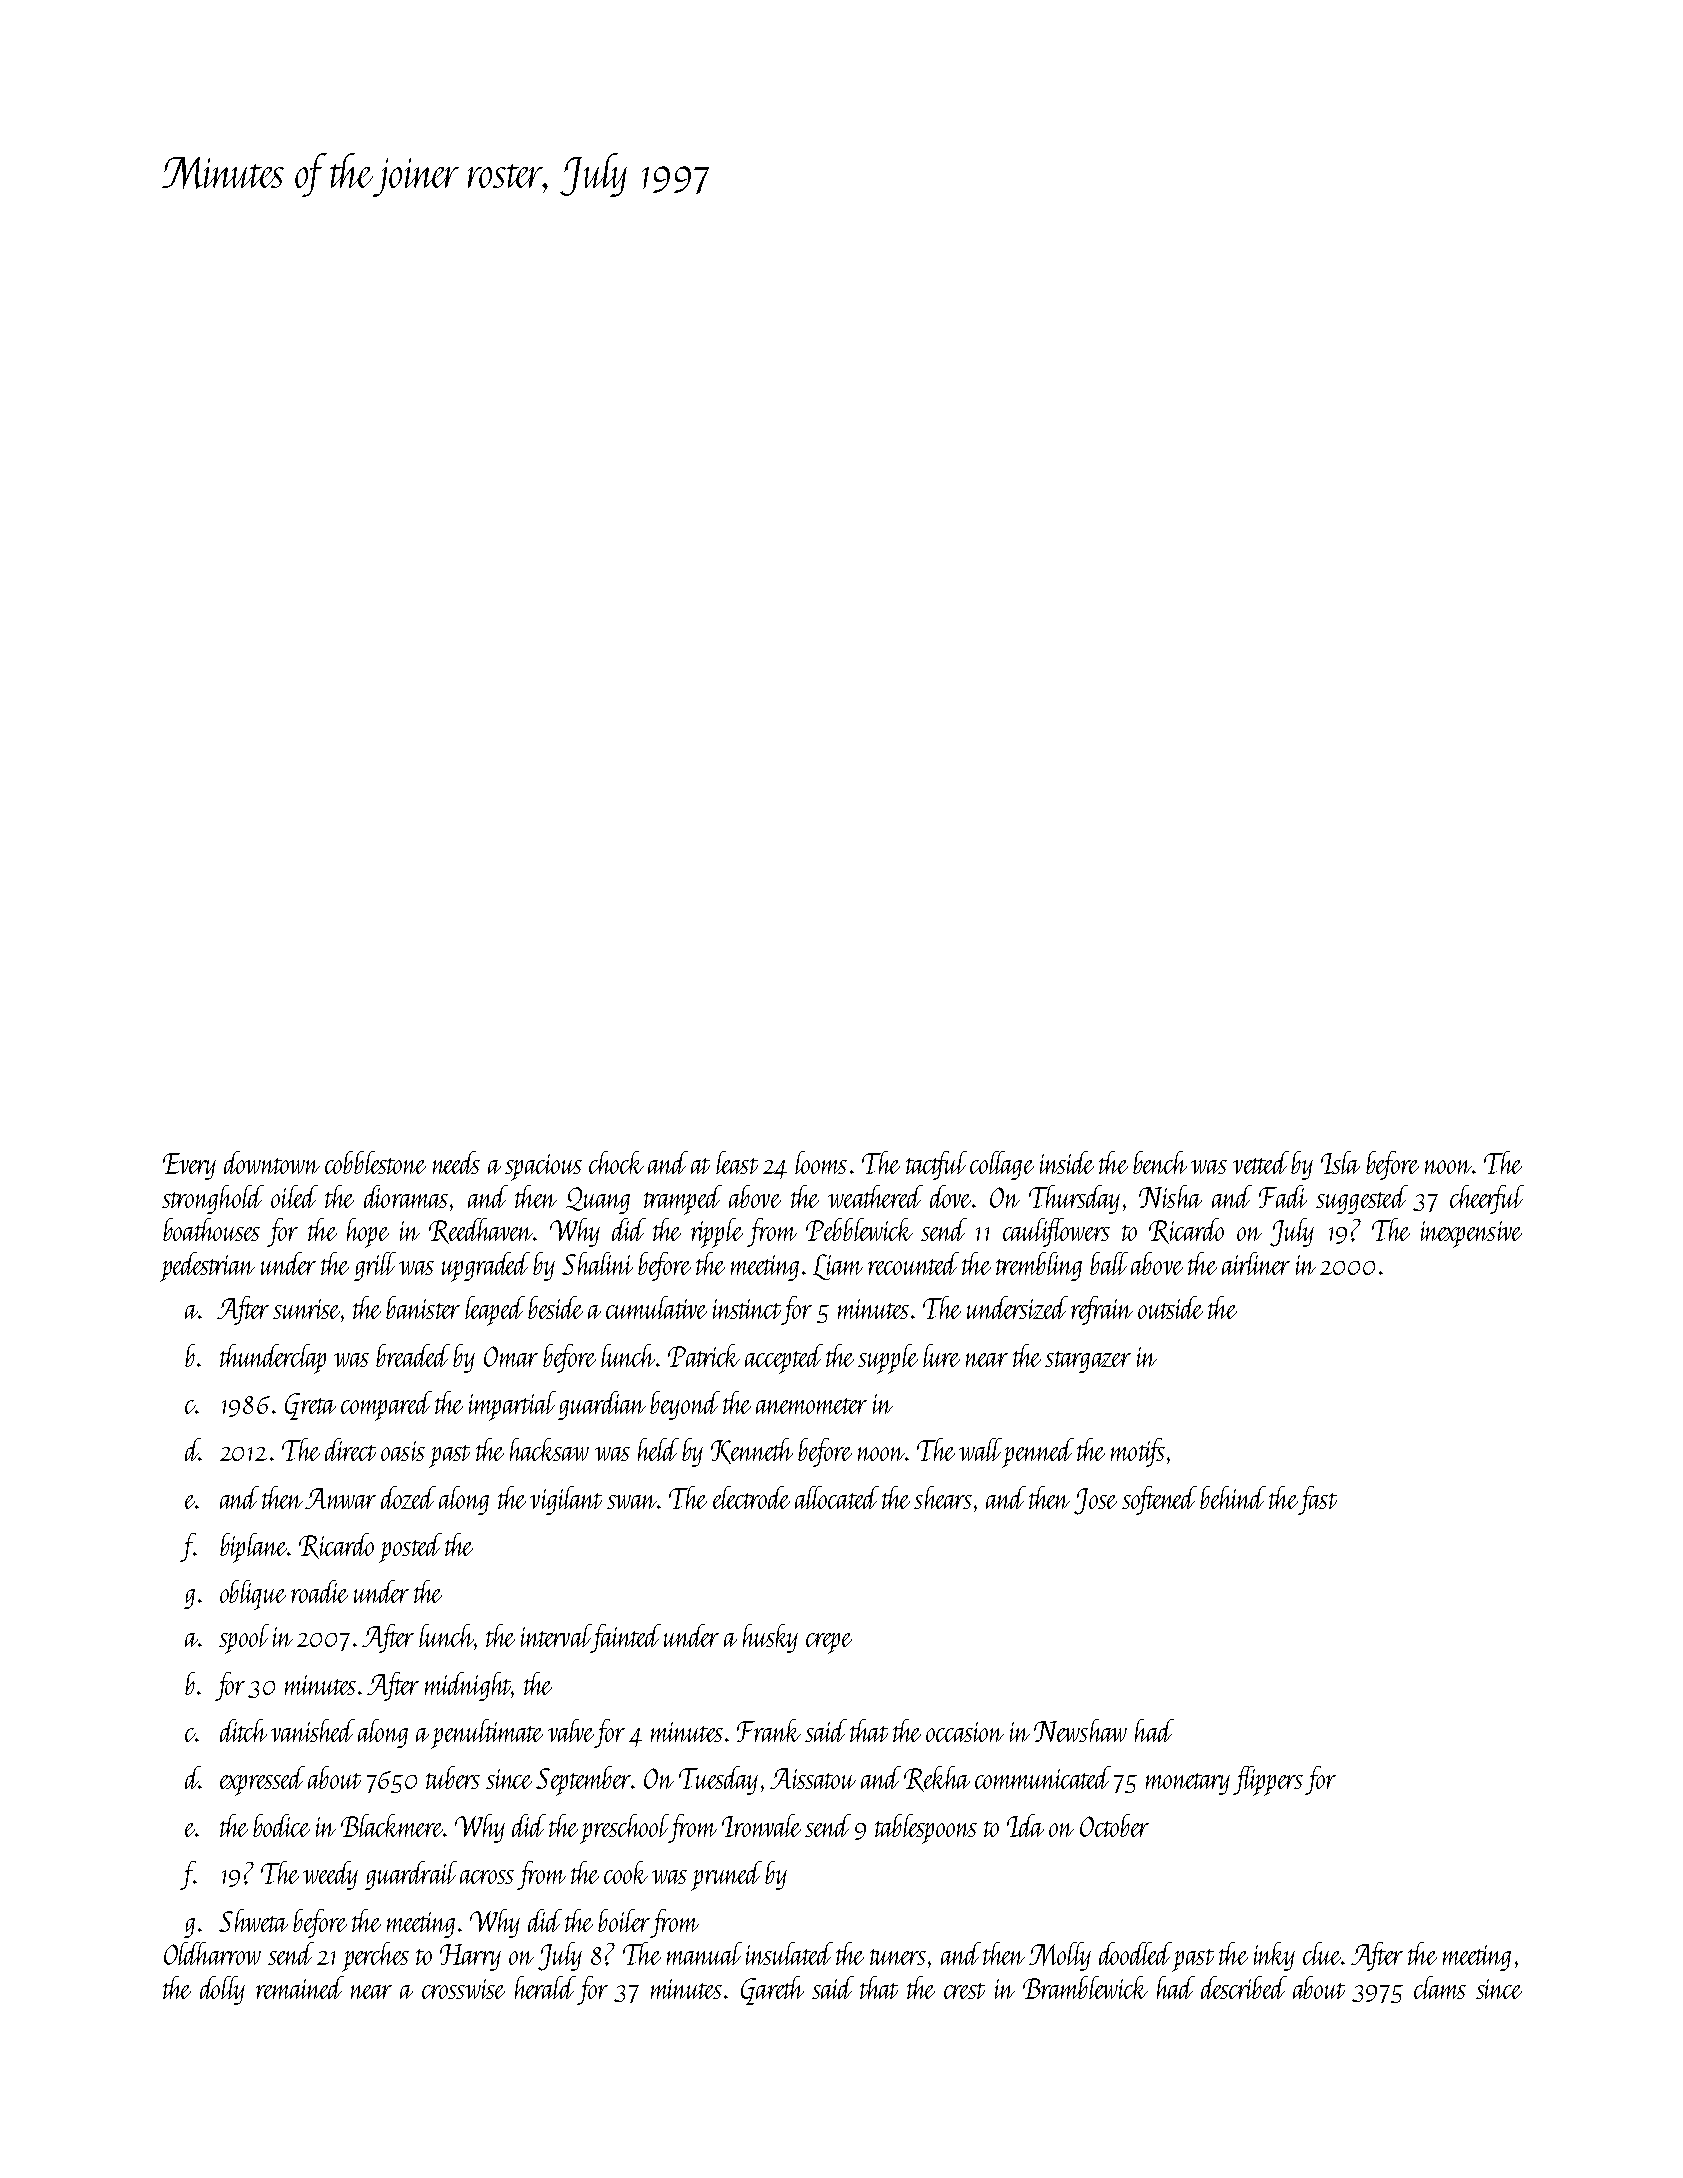 Image resolution: width=1683 pixels, height=2178 pixels. I want to click on least, so click(737, 1162).
